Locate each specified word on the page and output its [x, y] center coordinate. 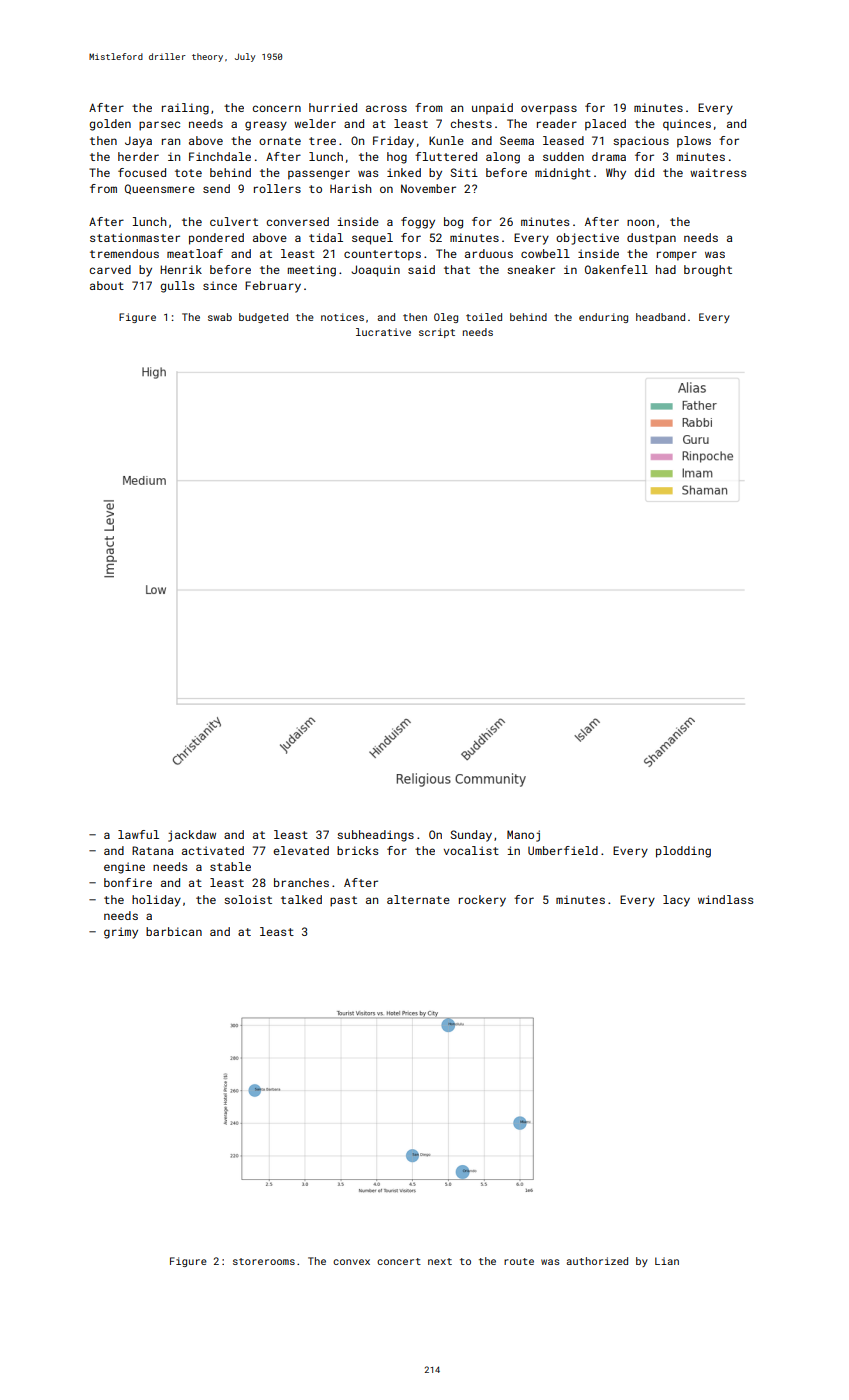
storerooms [264, 1261]
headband [660, 317]
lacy [676, 901]
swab [220, 317]
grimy [121, 933]
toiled [484, 317]
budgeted [263, 318]
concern [277, 108]
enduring [603, 318]
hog [397, 158]
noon [640, 222]
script [437, 333]
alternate [418, 899]
